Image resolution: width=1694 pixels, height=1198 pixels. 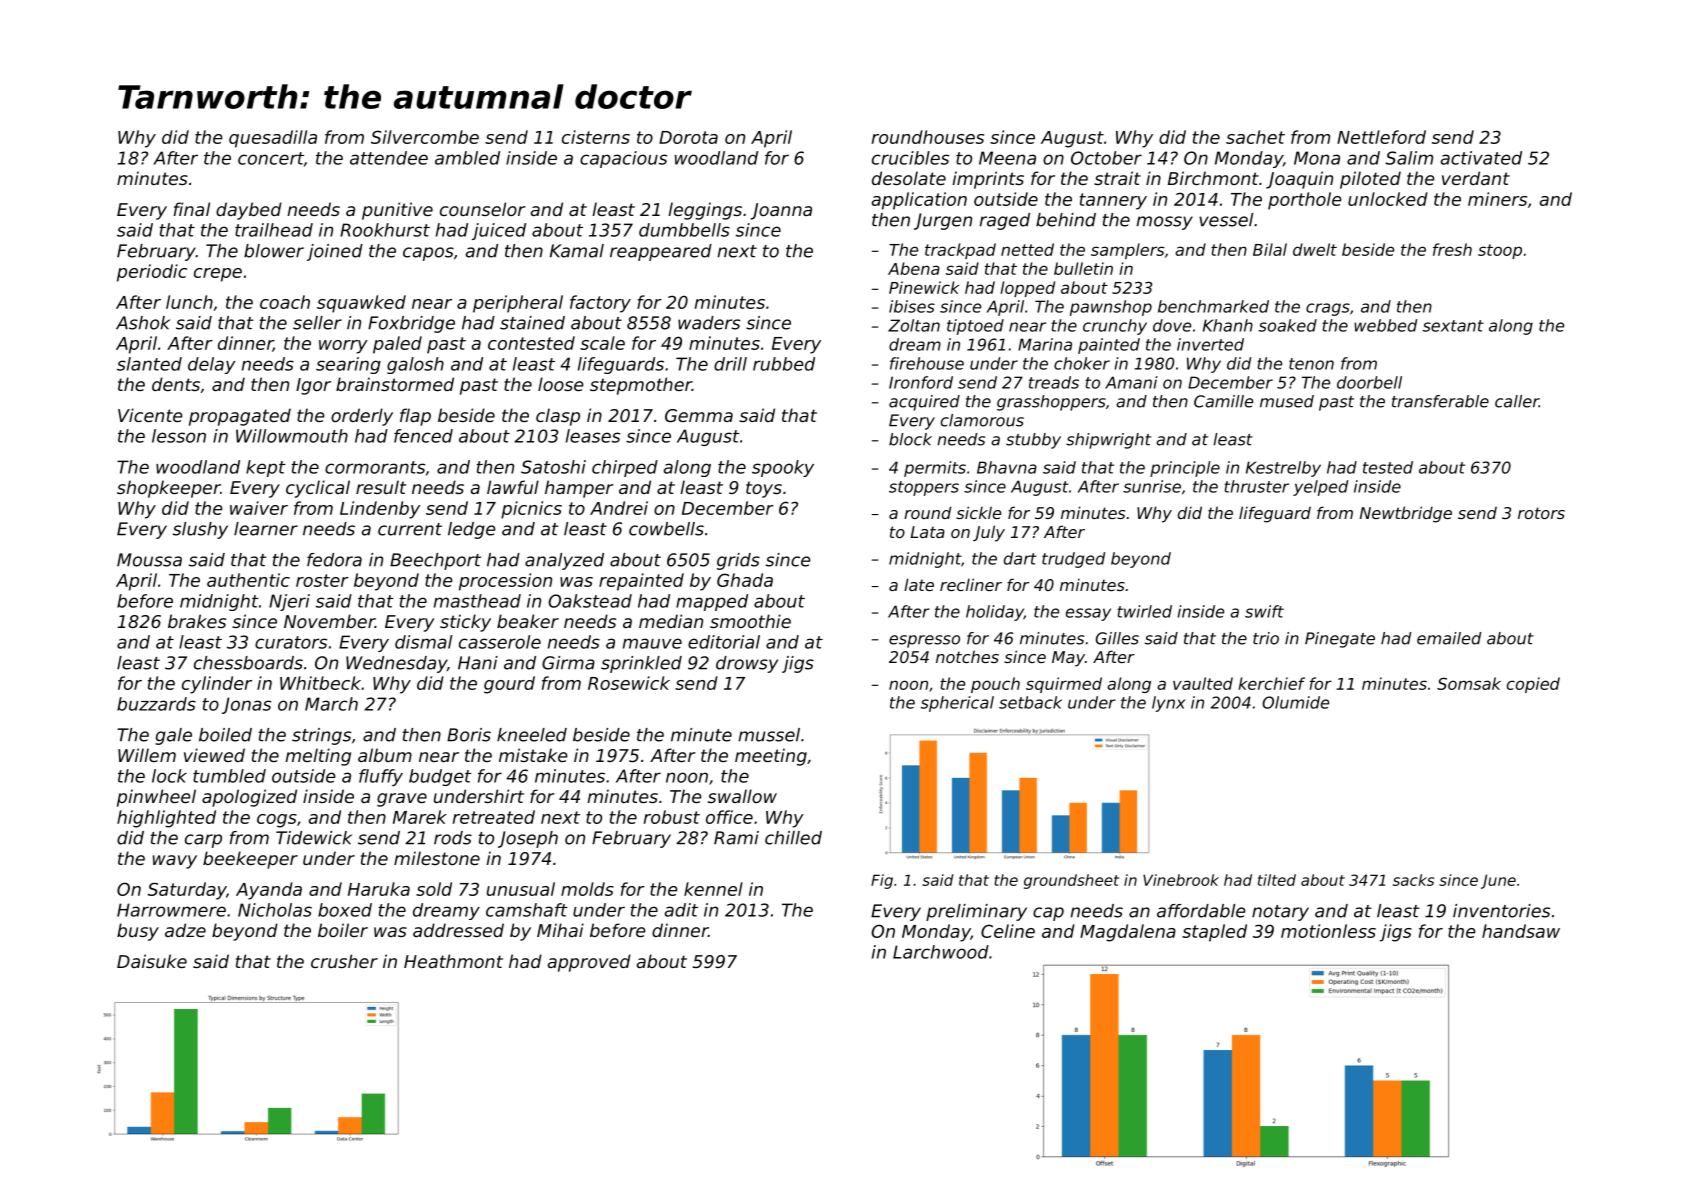 I want to click on chilled, so click(x=793, y=838).
